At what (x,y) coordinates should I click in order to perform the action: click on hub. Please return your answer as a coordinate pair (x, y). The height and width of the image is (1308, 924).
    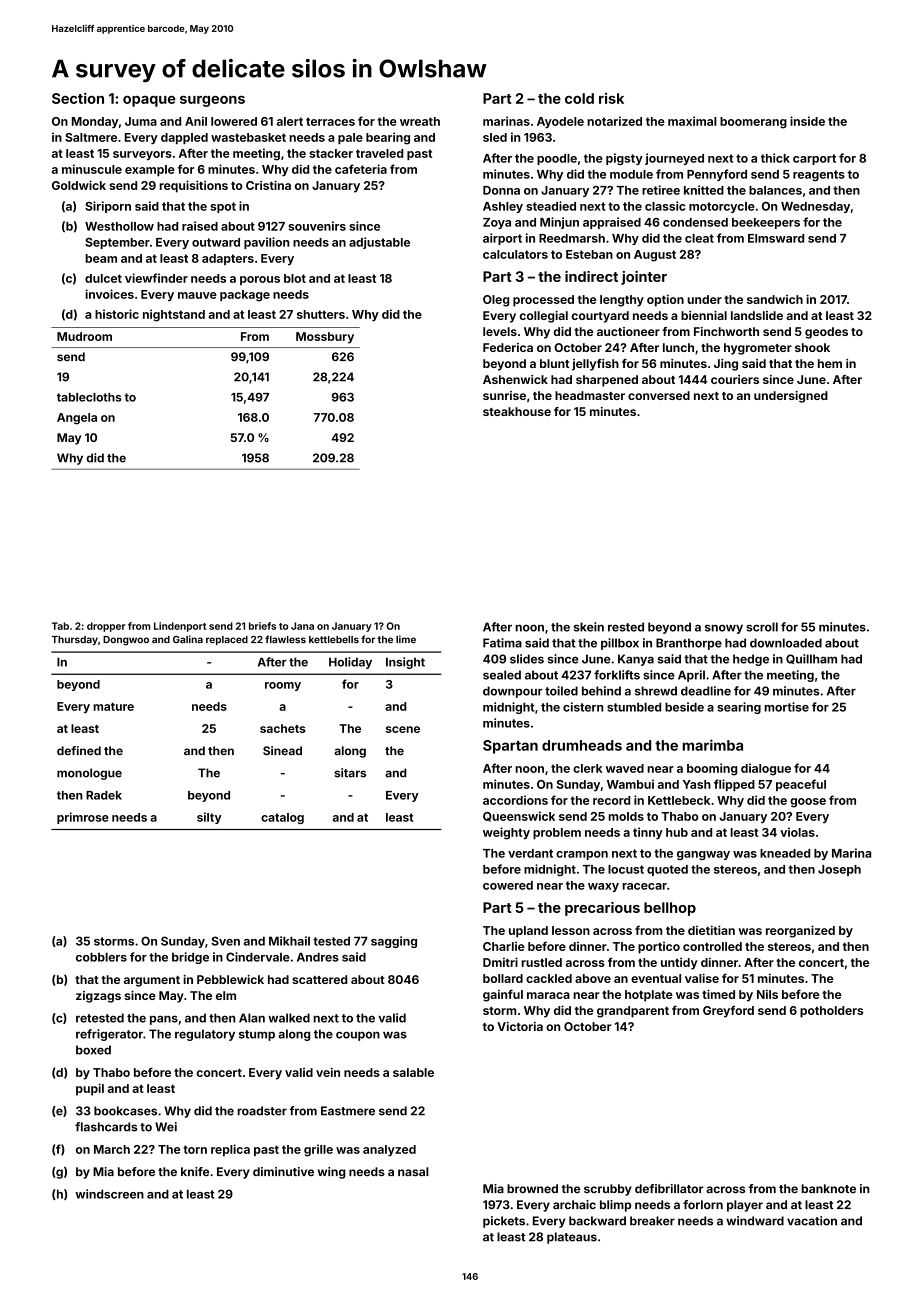
    Looking at the image, I should click on (677, 832).
